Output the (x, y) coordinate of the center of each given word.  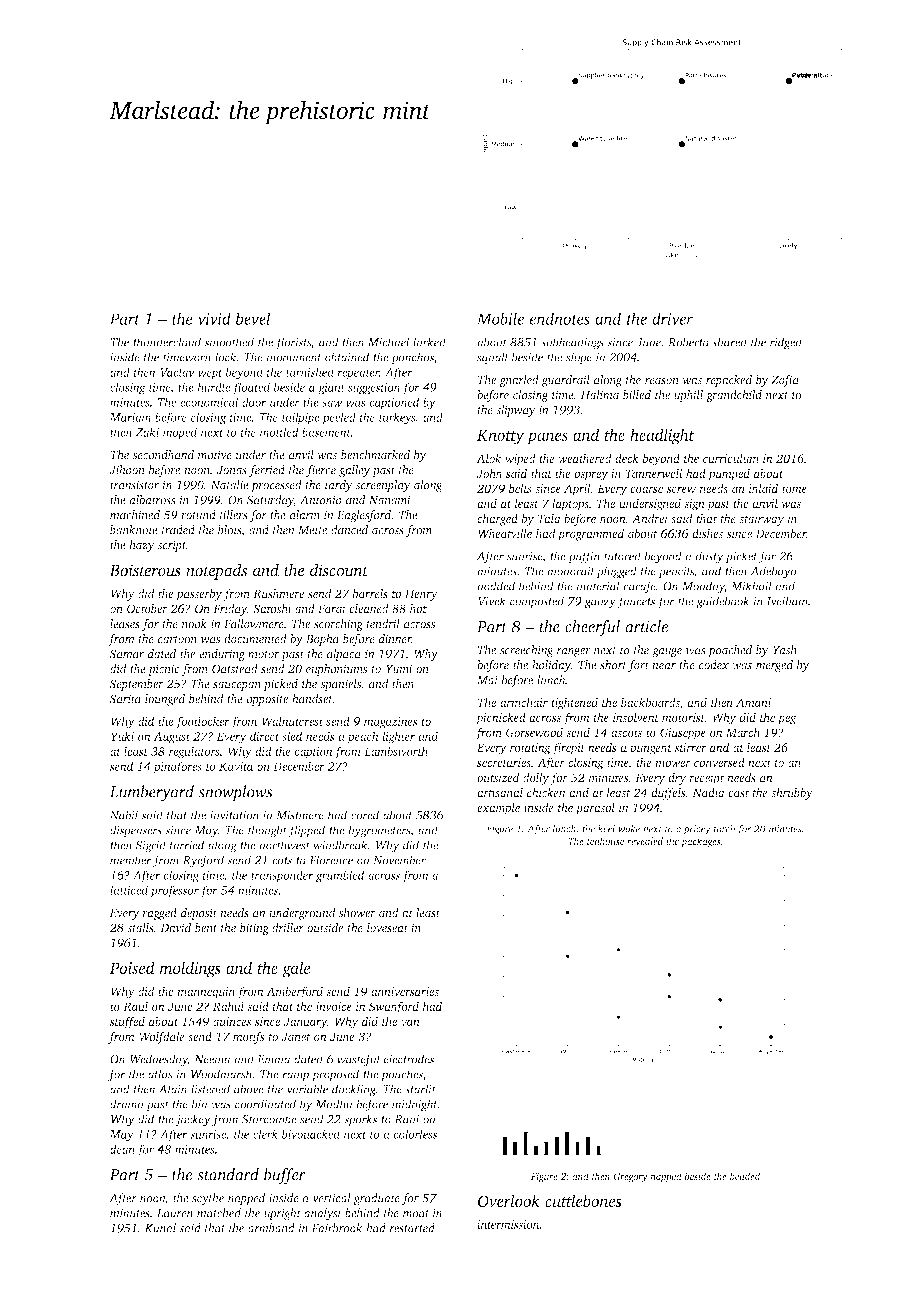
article (646, 626)
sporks (360, 1120)
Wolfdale (162, 1038)
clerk (265, 1134)
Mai (487, 680)
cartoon (177, 640)
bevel (253, 318)
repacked (729, 381)
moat (416, 1214)
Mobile (500, 318)
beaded (745, 1176)
